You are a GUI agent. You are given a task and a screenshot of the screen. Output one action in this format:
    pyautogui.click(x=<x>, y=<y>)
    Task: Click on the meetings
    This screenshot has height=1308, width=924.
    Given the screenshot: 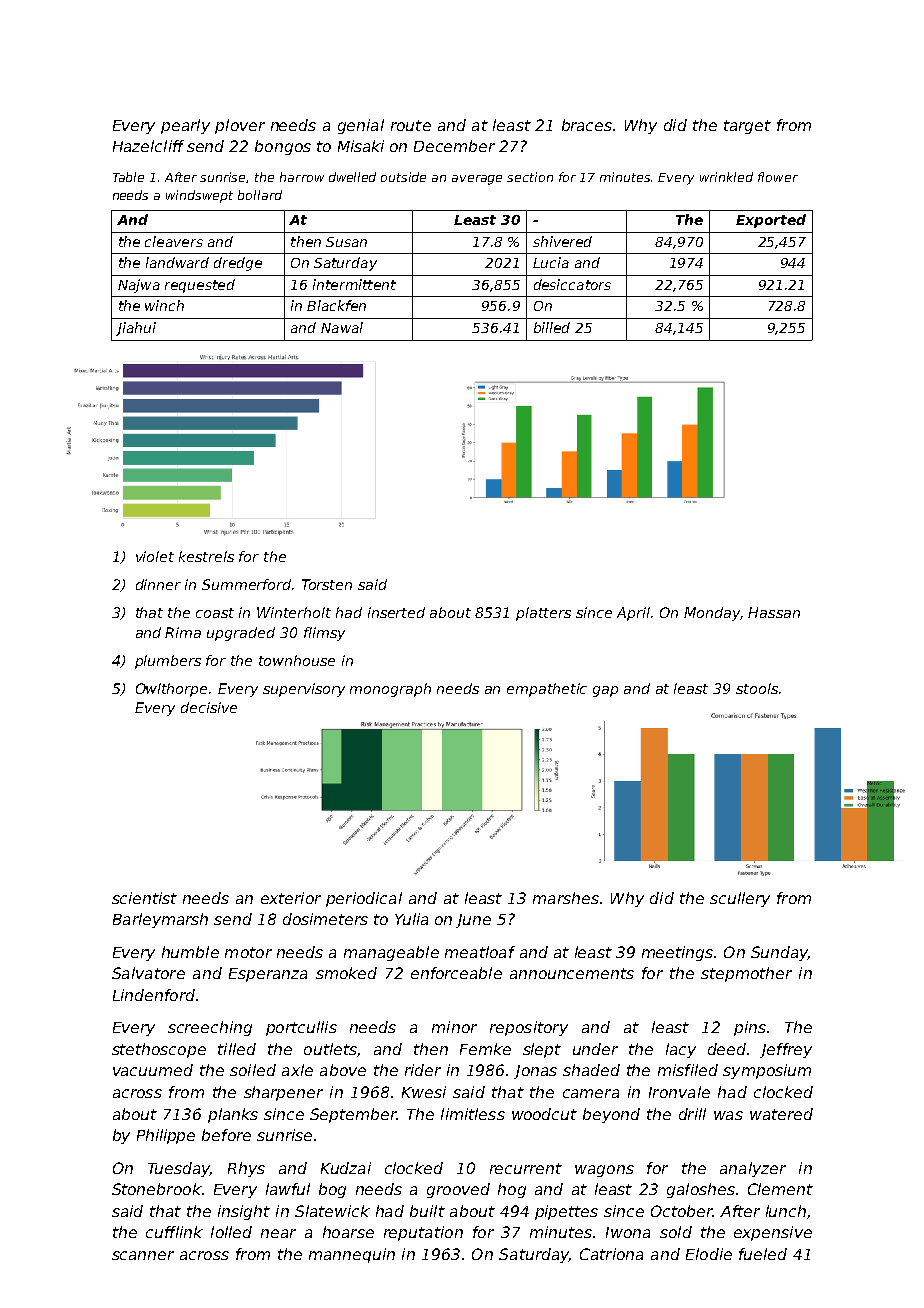 What is the action you would take?
    pyautogui.click(x=677, y=953)
